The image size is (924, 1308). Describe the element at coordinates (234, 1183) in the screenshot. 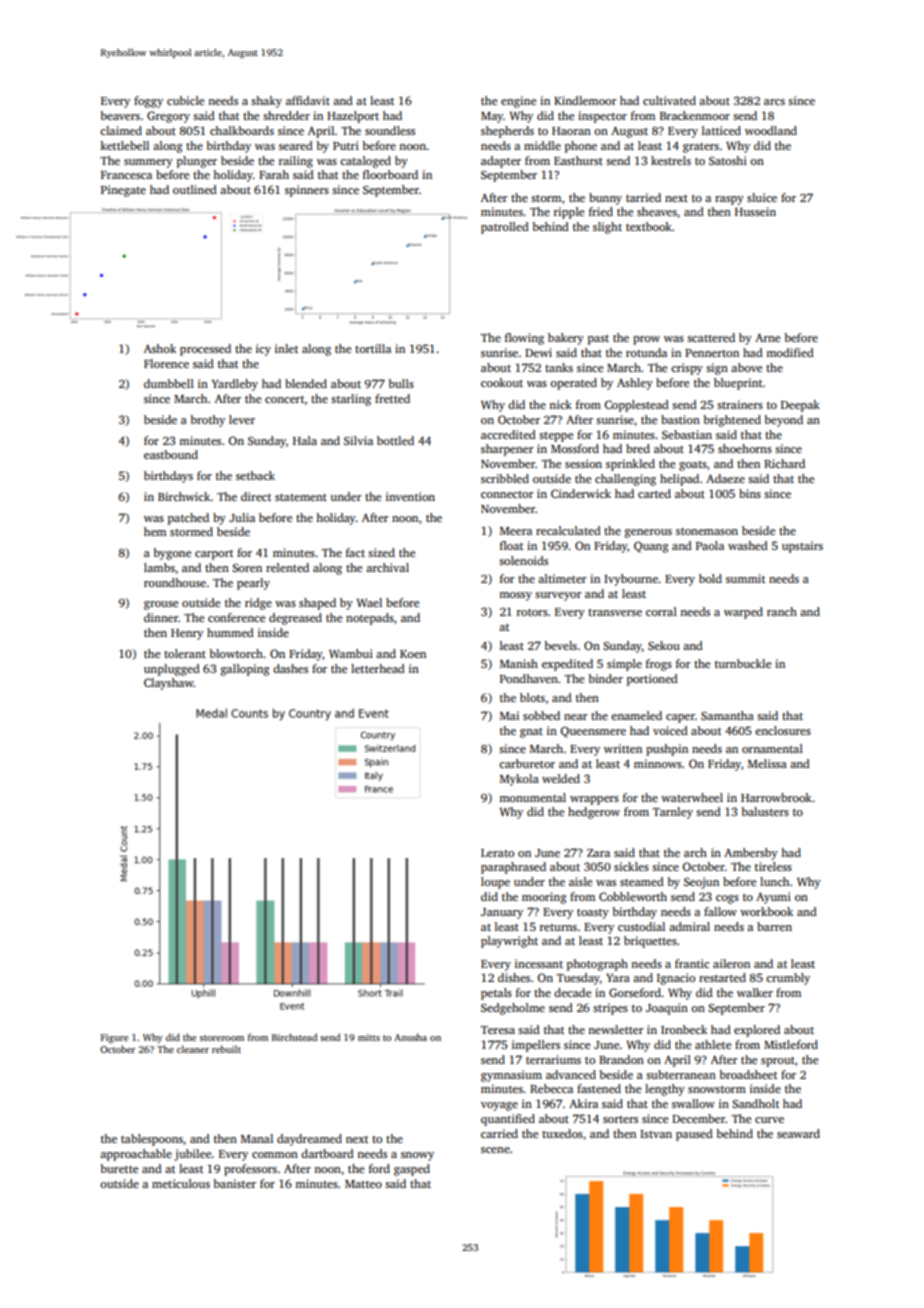

I see `banister` at that location.
